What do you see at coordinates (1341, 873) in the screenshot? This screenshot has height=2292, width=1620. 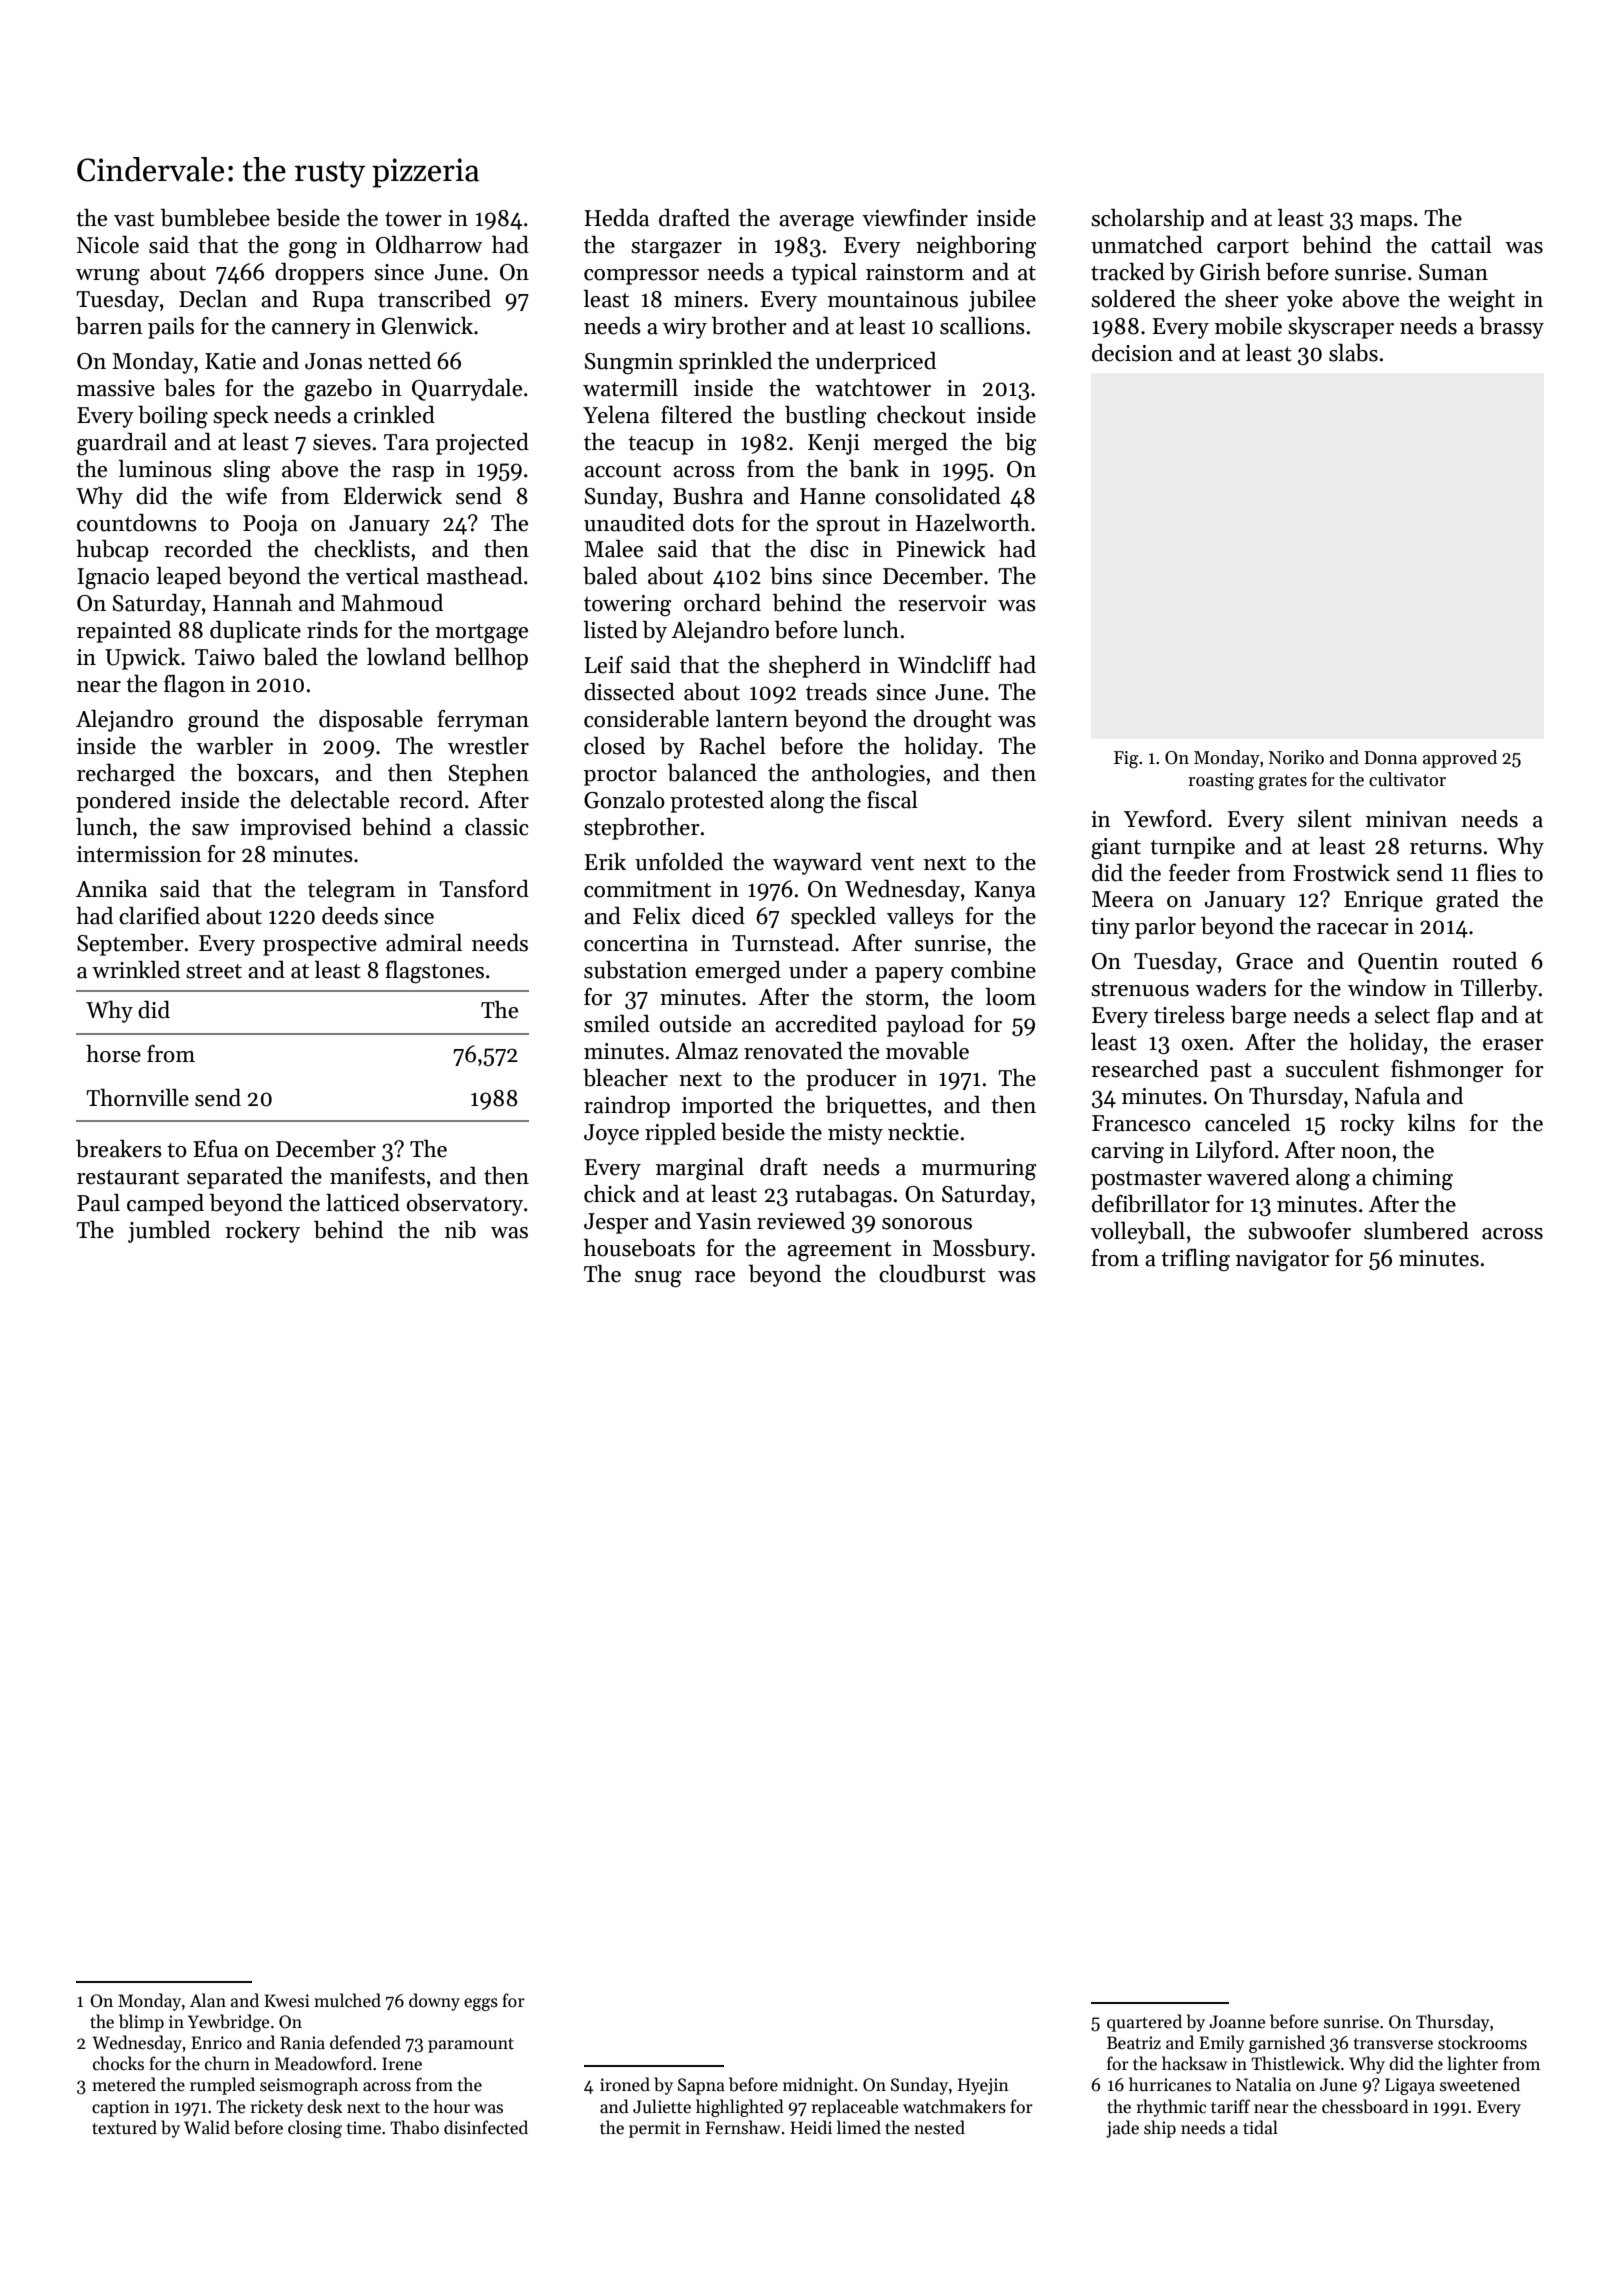 I see `Frostwick` at bounding box center [1341, 873].
